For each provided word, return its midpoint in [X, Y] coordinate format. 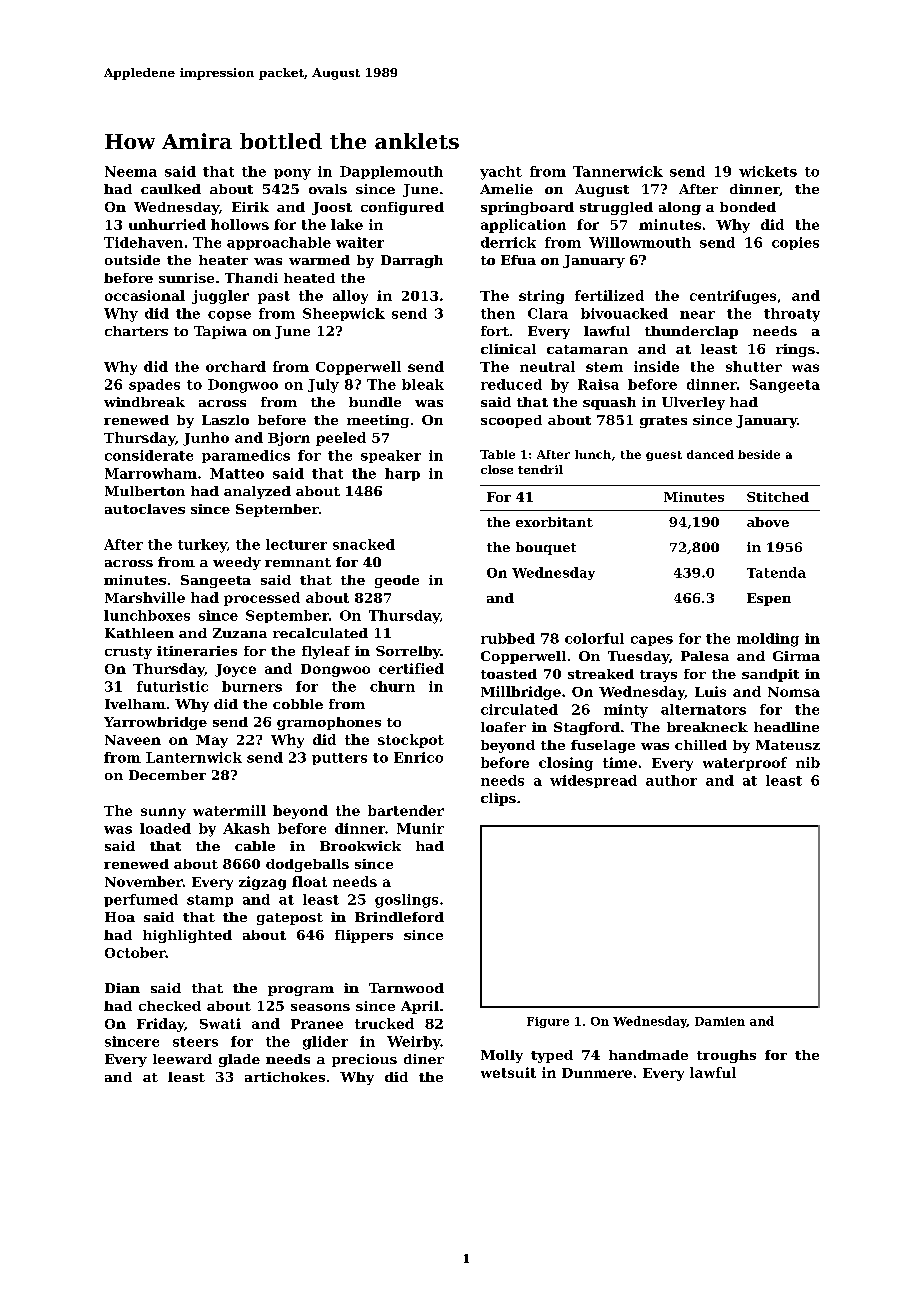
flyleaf [326, 652]
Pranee [317, 1024]
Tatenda [776, 572]
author [671, 780]
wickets [768, 171]
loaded [165, 828]
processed [262, 599]
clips [498, 799]
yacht [501, 173]
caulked [171, 189]
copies [795, 243]
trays [658, 676]
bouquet [546, 548]
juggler [220, 297]
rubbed [508, 638]
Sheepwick [344, 314]
